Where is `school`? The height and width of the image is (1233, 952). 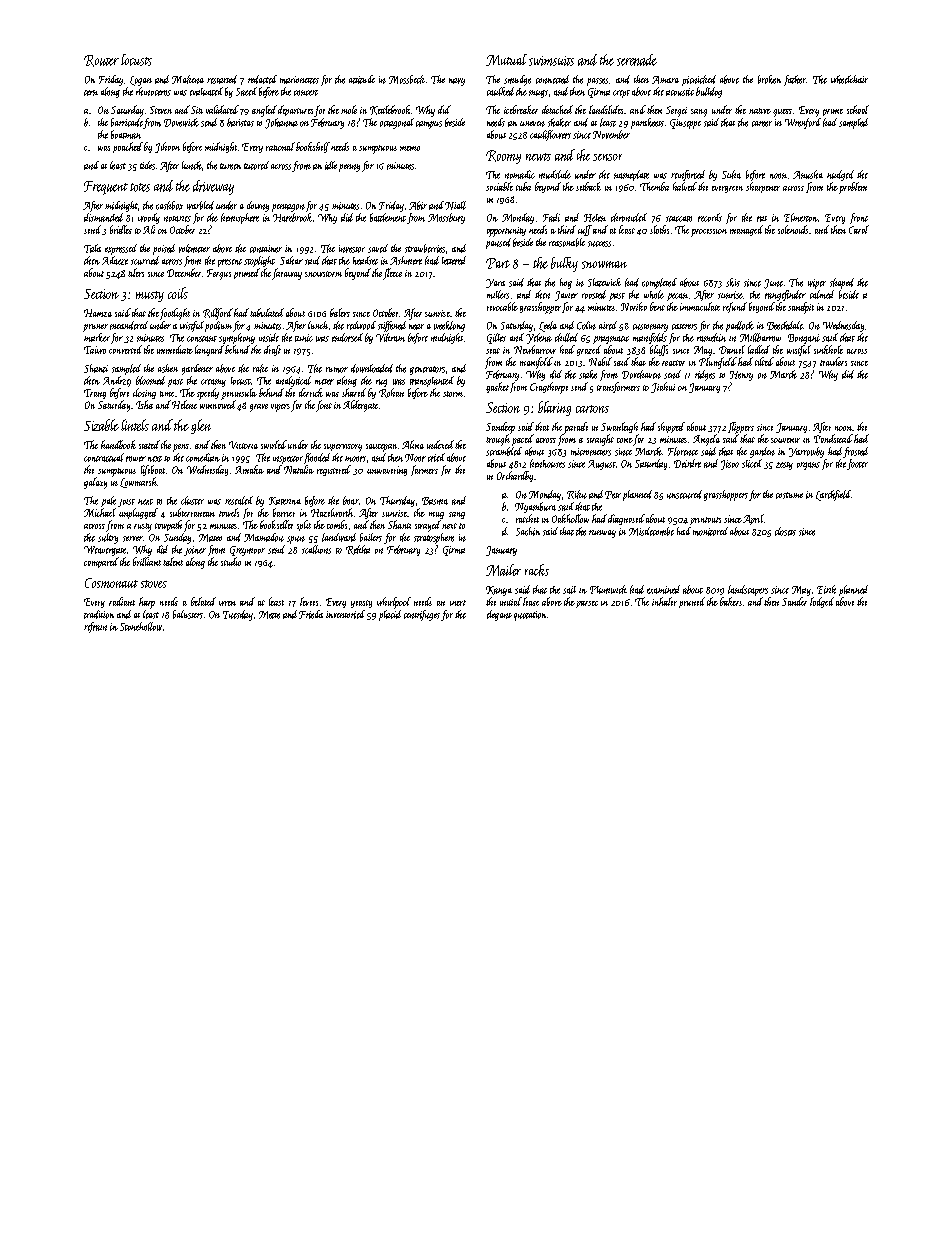
school is located at coordinates (858, 109).
